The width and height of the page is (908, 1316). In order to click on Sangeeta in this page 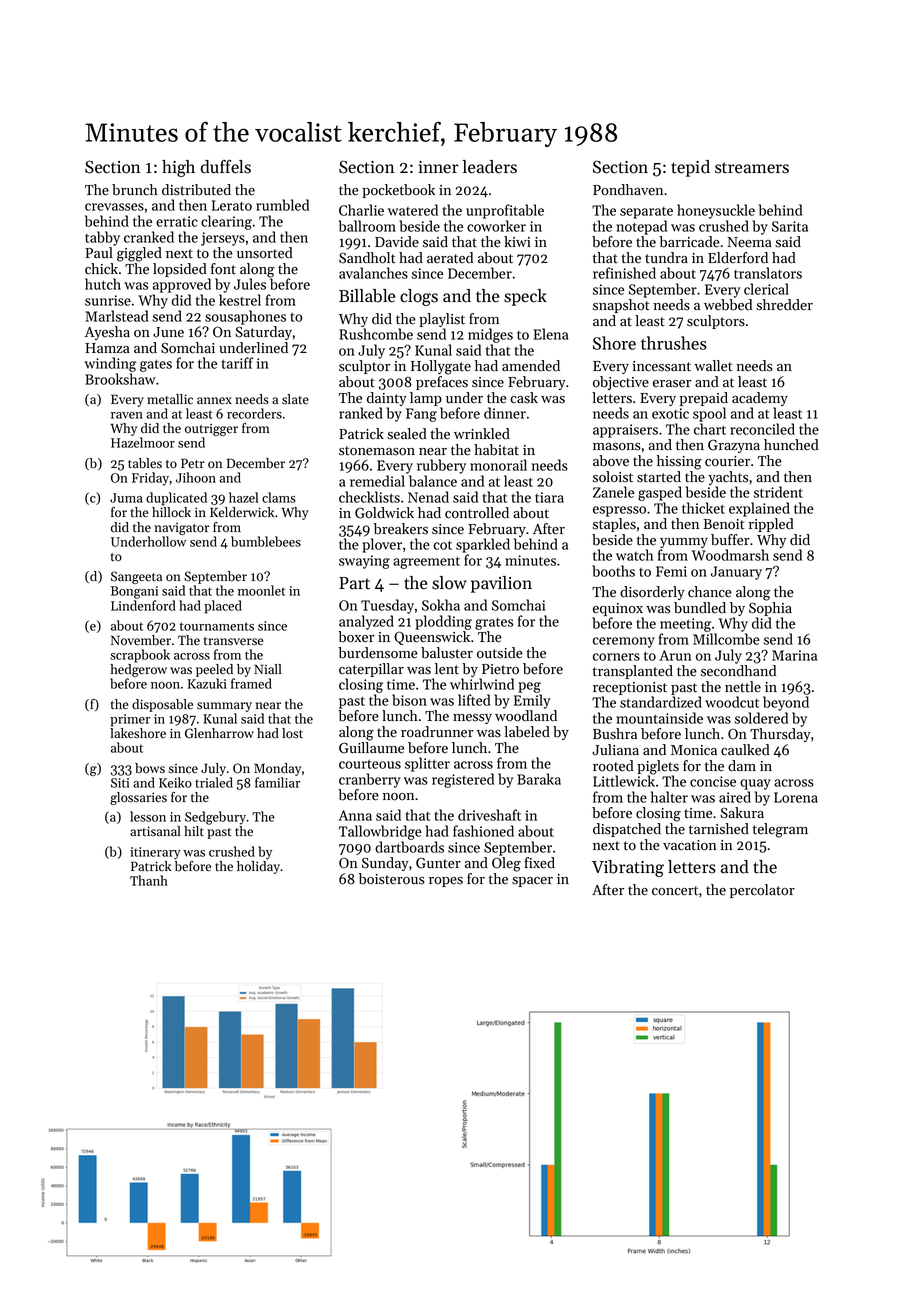, I will do `click(136, 577)`.
